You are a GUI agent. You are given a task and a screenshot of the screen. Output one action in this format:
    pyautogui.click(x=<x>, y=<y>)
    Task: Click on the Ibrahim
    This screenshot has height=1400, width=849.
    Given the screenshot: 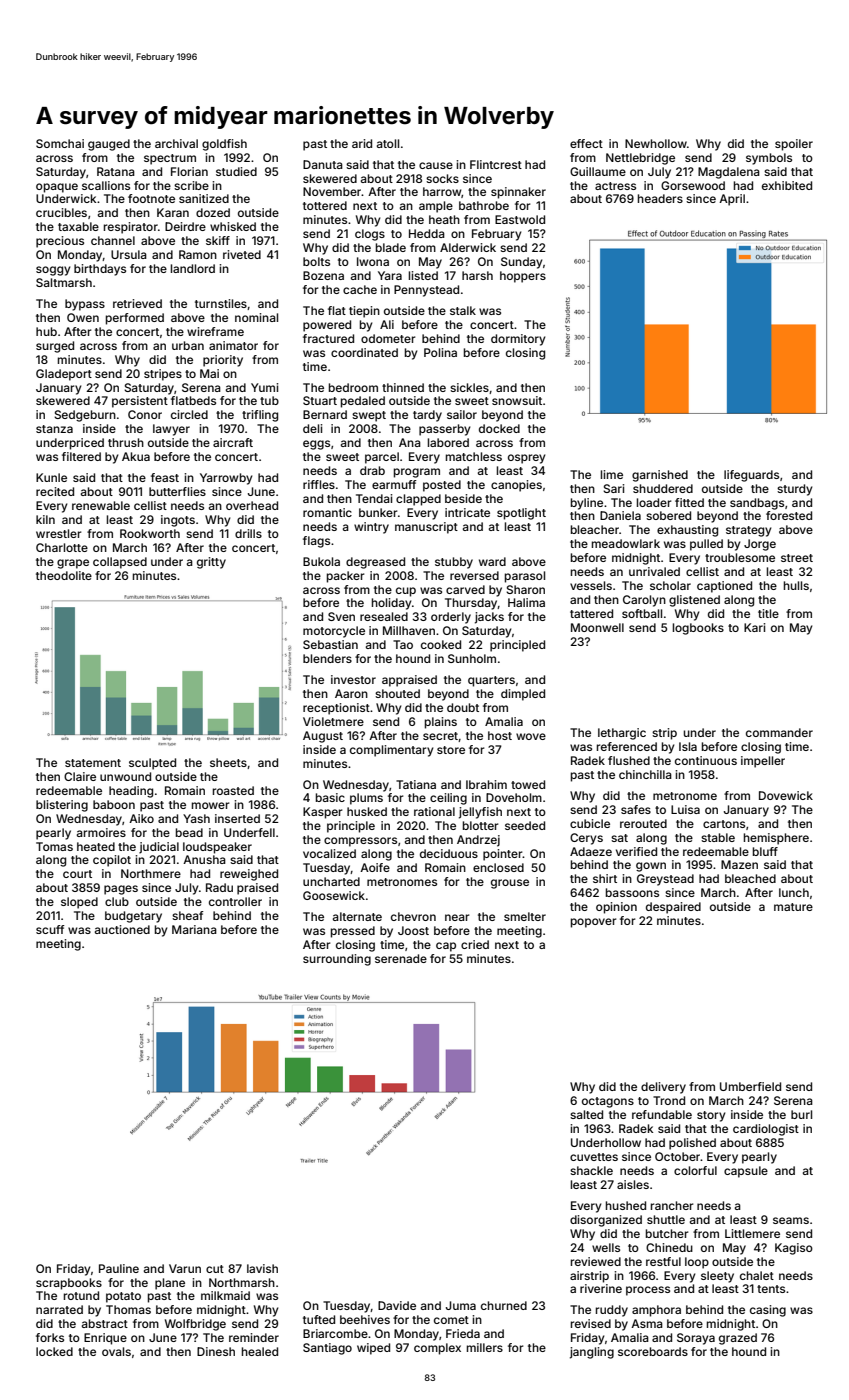 What is the action you would take?
    pyautogui.click(x=486, y=784)
